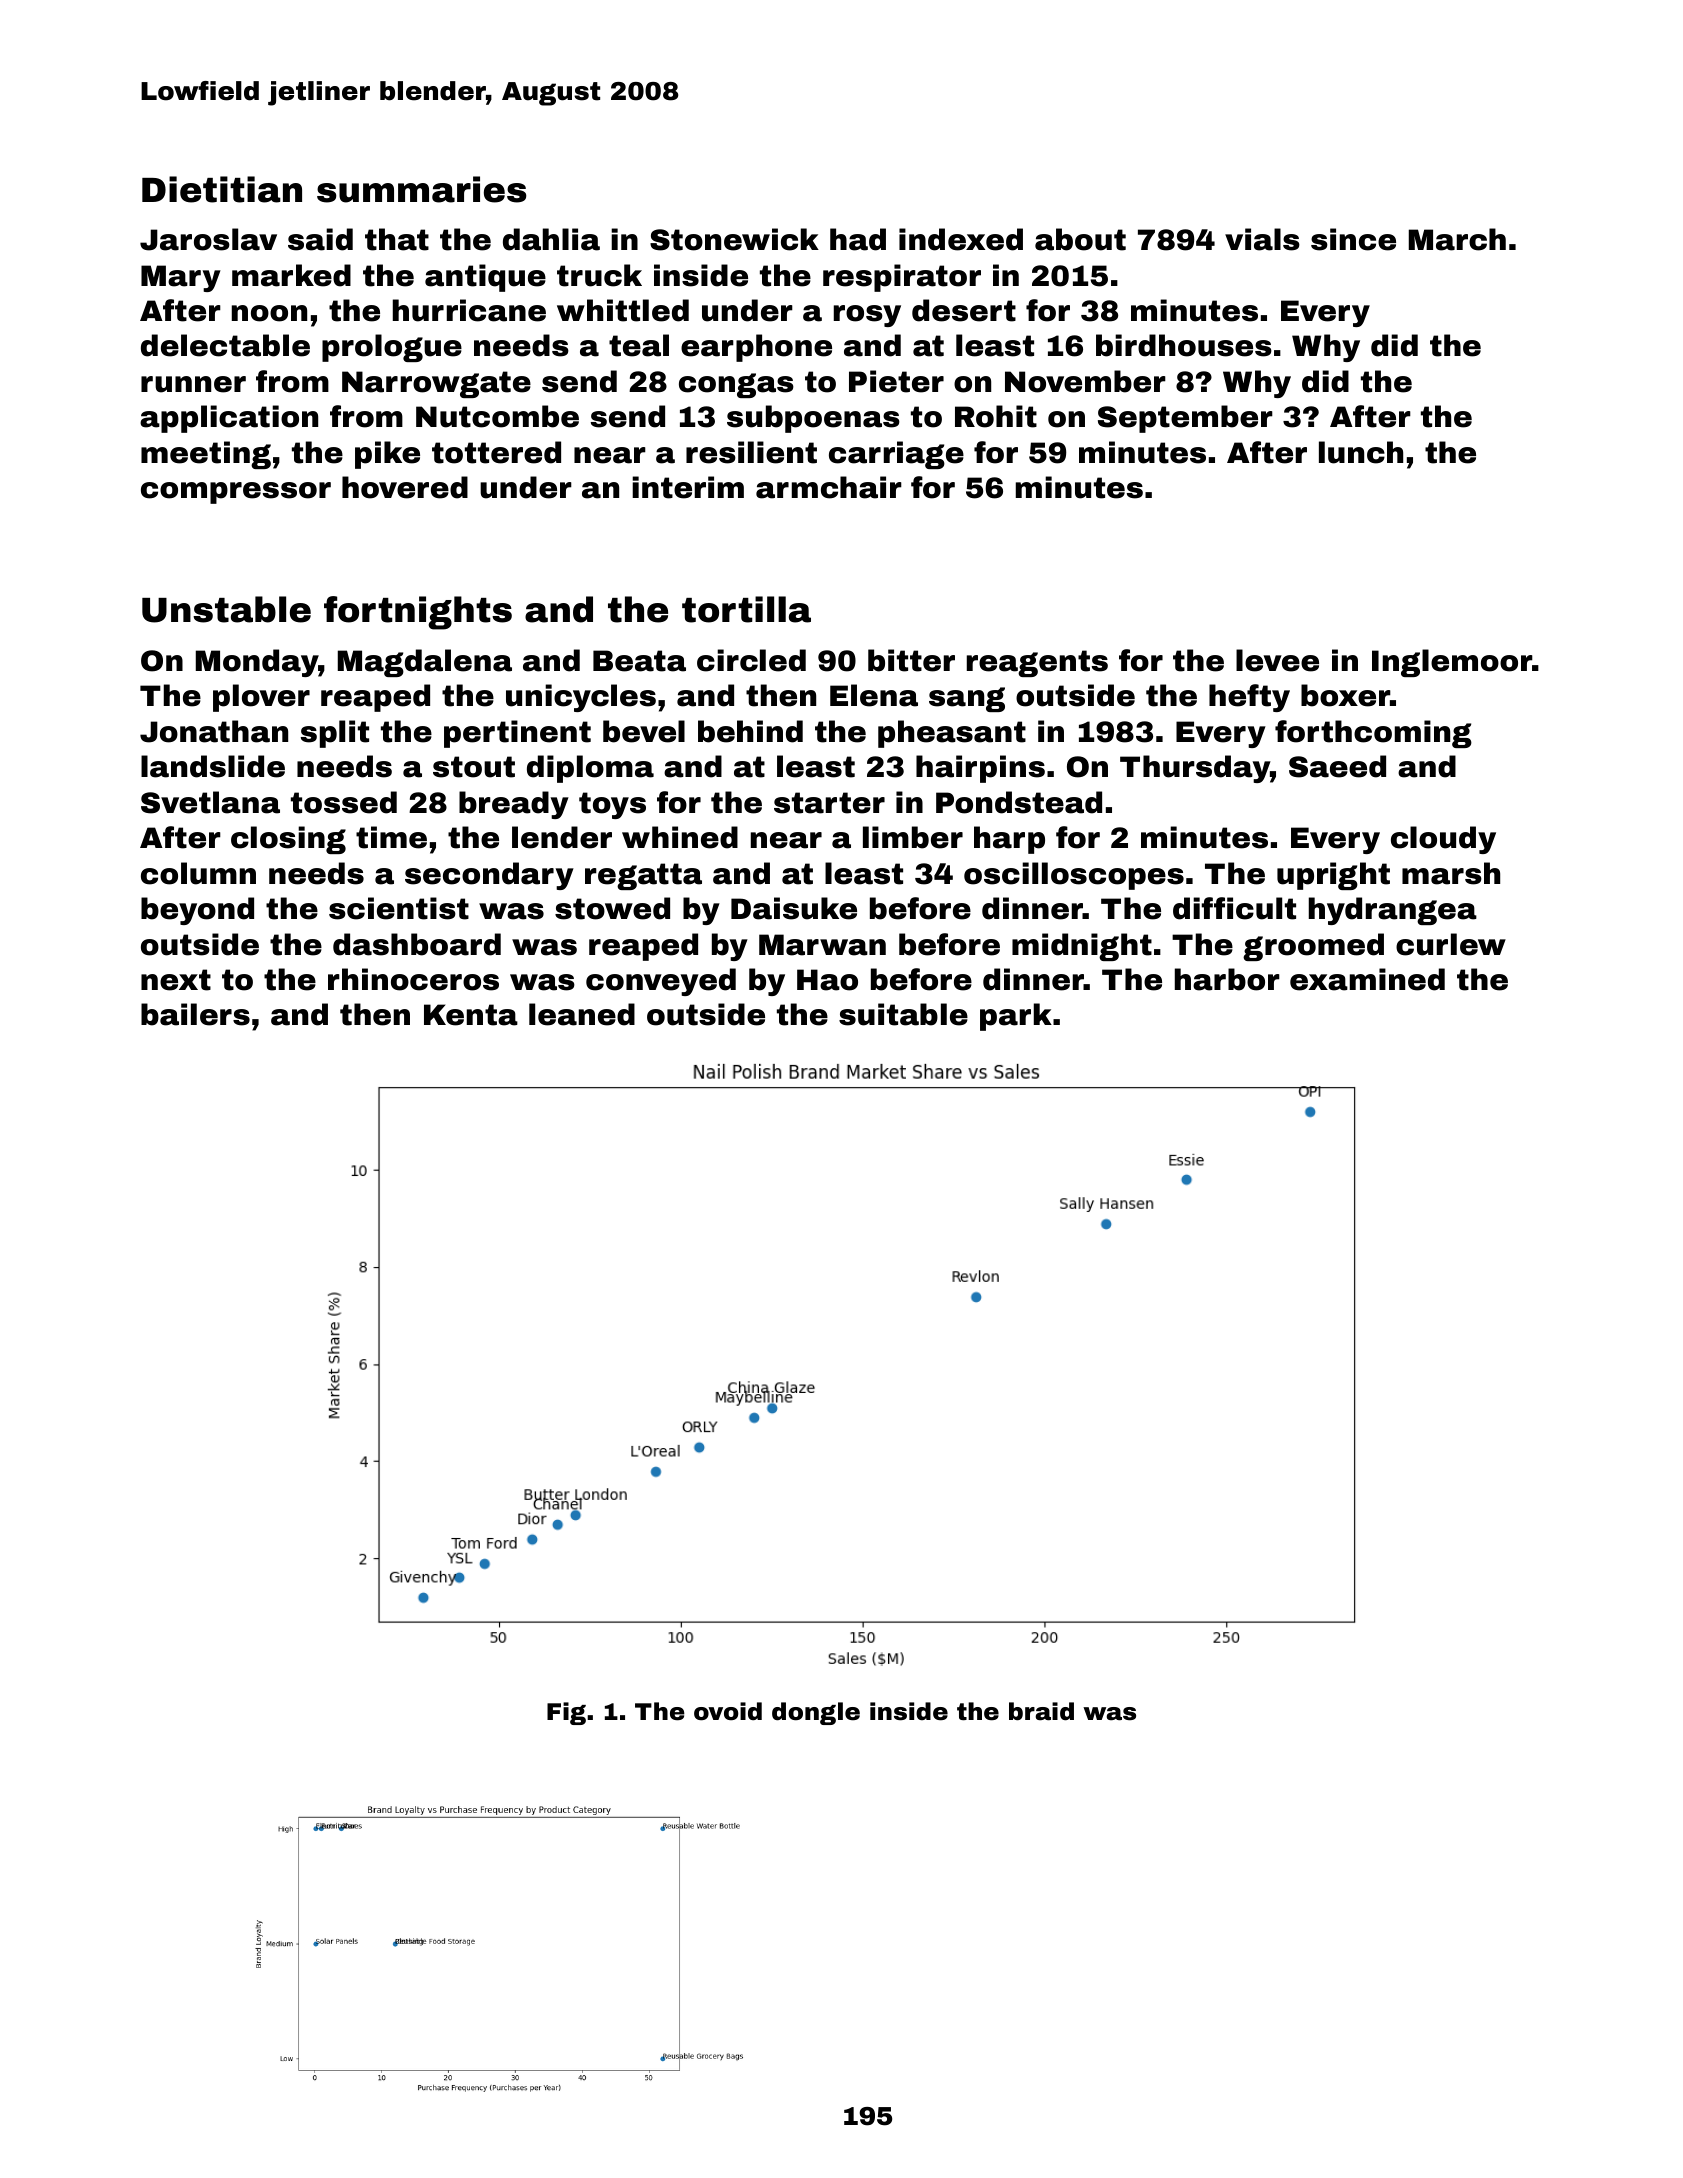 The height and width of the screenshot is (2178, 1683). I want to click on noon, so click(269, 313).
